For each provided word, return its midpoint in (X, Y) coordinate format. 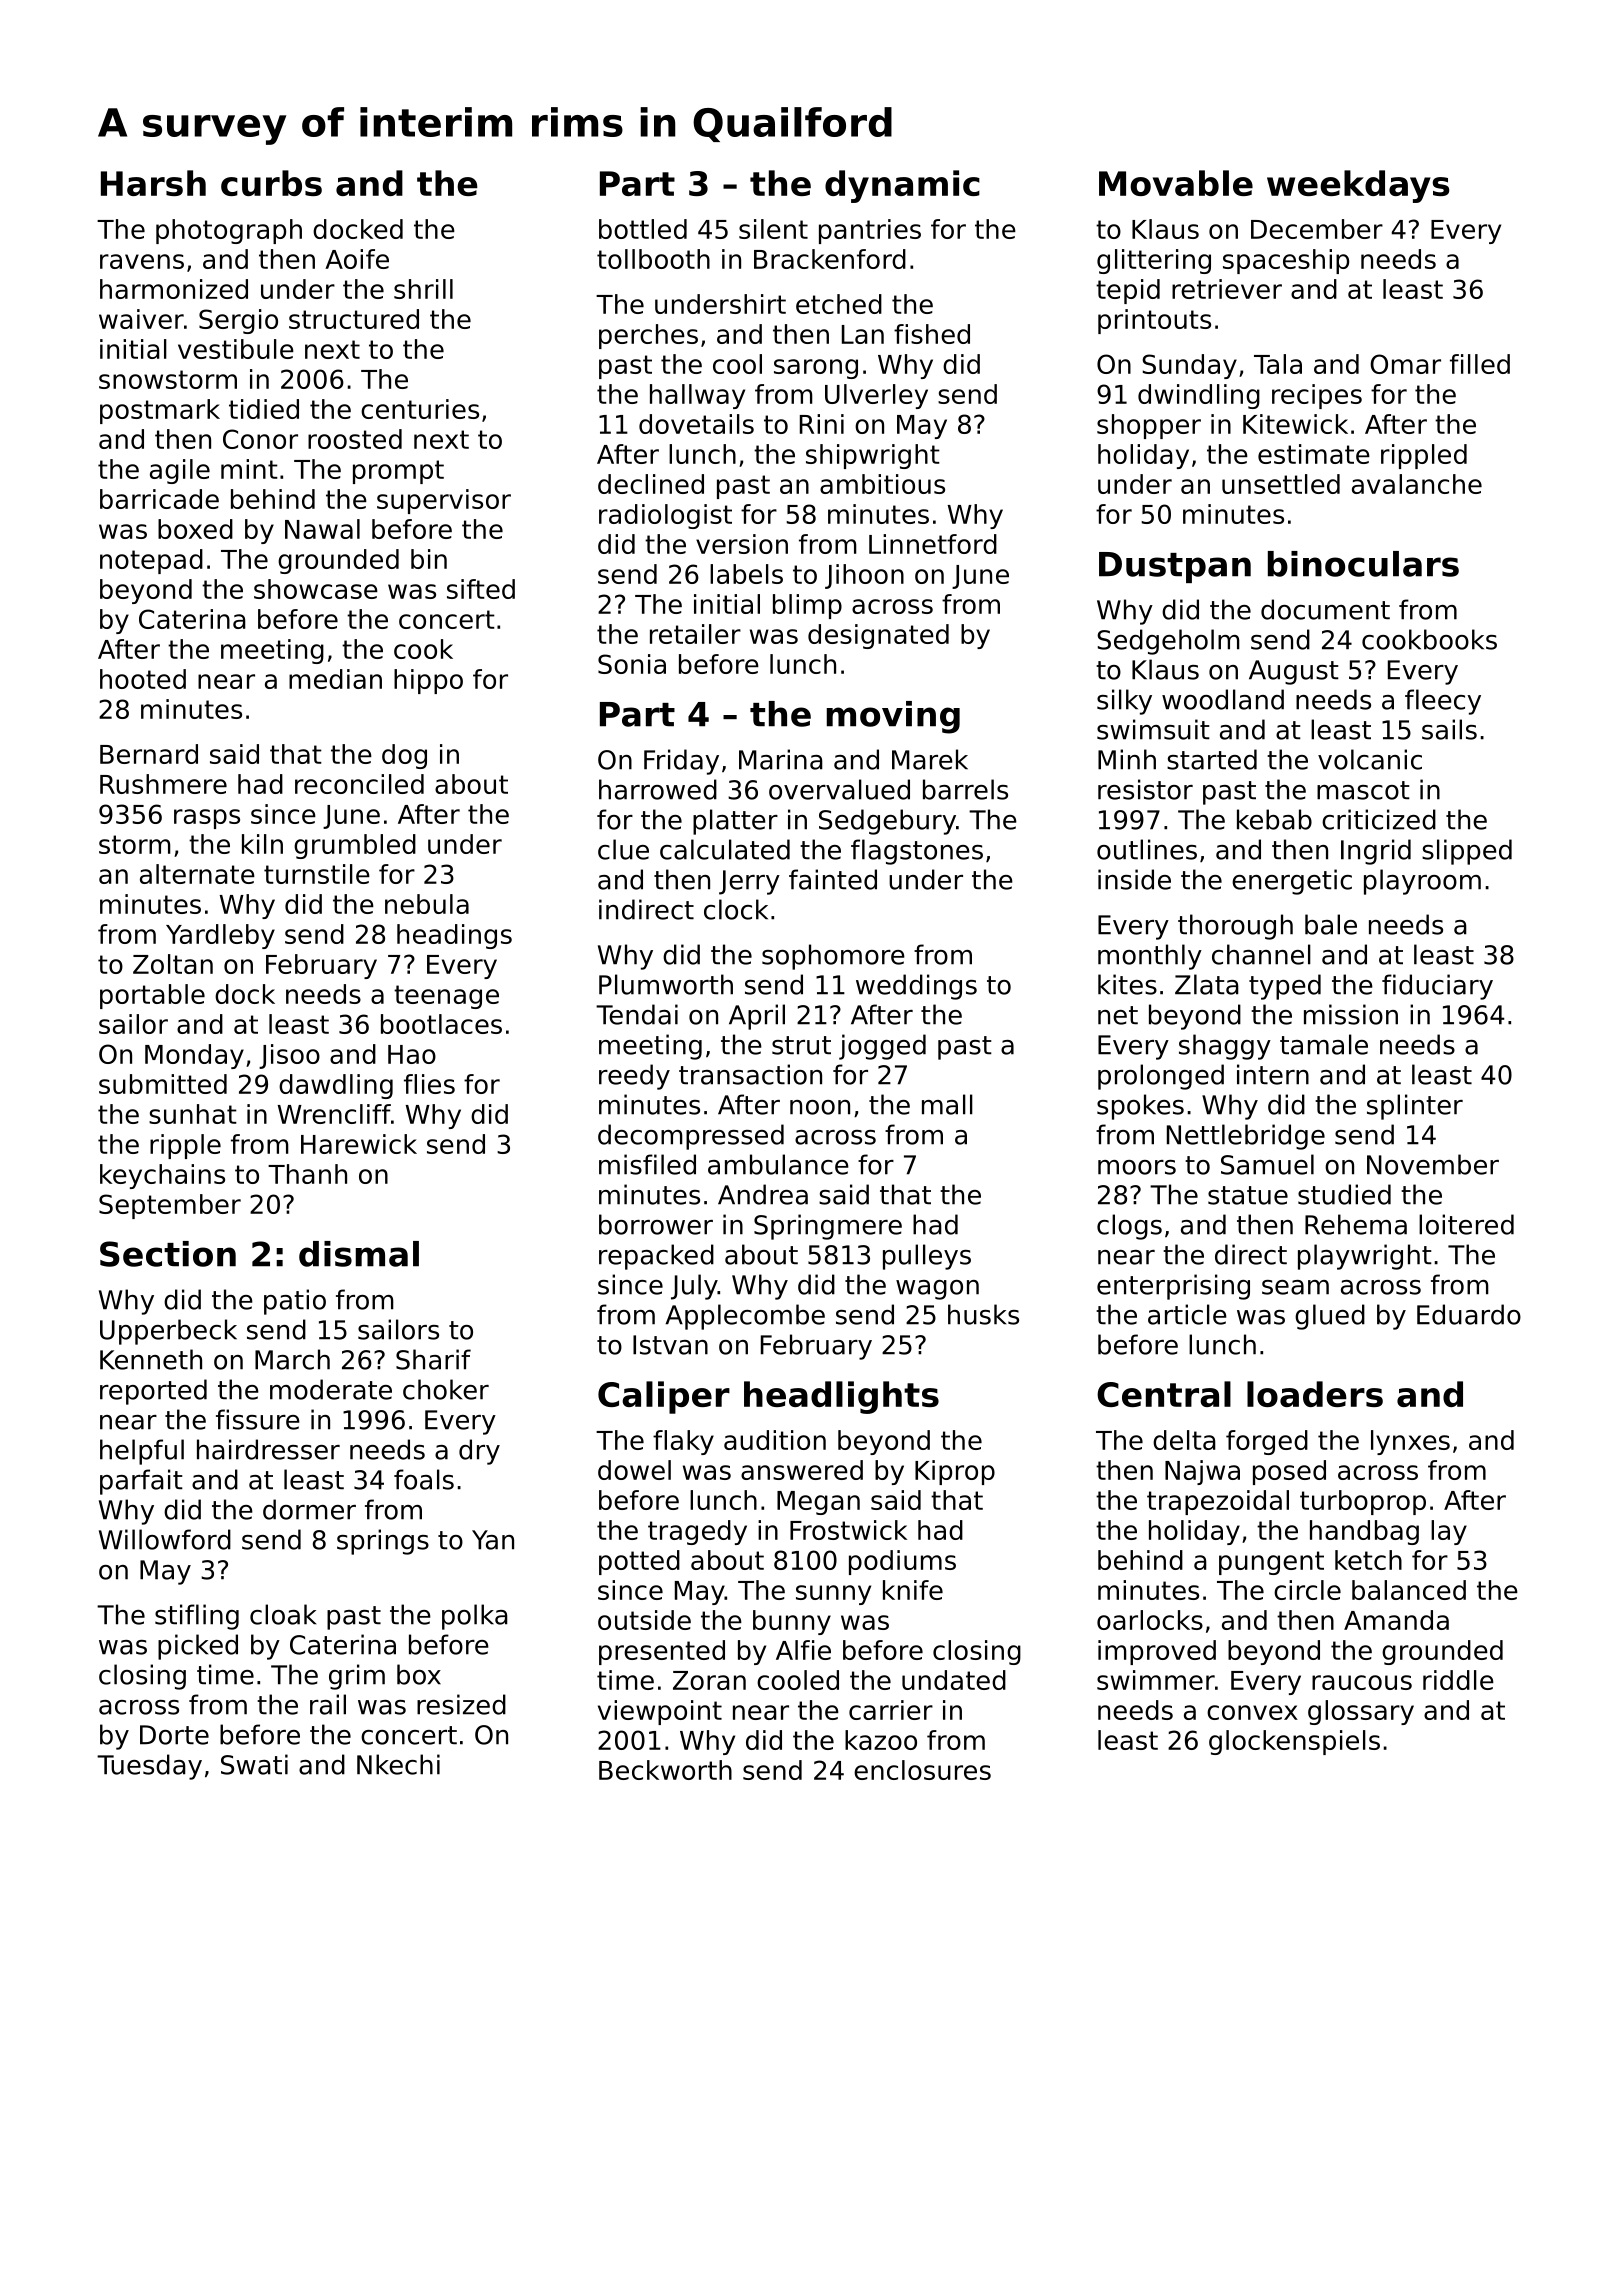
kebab (1274, 819)
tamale (1324, 1044)
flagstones (917, 852)
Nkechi (398, 1764)
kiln (262, 844)
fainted (833, 879)
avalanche (1417, 484)
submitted (163, 1084)
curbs (271, 183)
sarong (816, 369)
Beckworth (665, 1770)
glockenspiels (1294, 1742)
